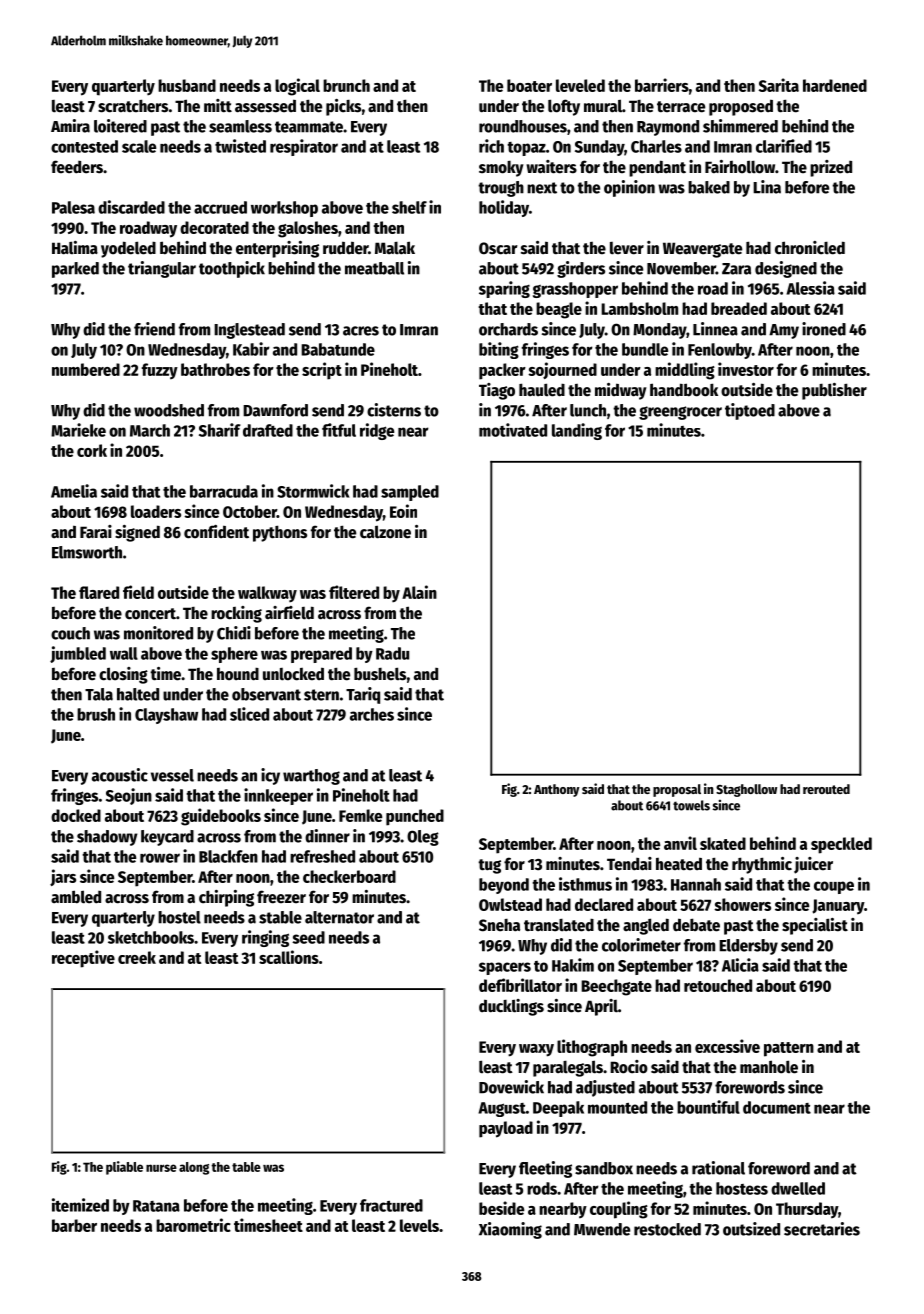 This screenshot has height=1314, width=924. I want to click on barber, so click(74, 1225).
